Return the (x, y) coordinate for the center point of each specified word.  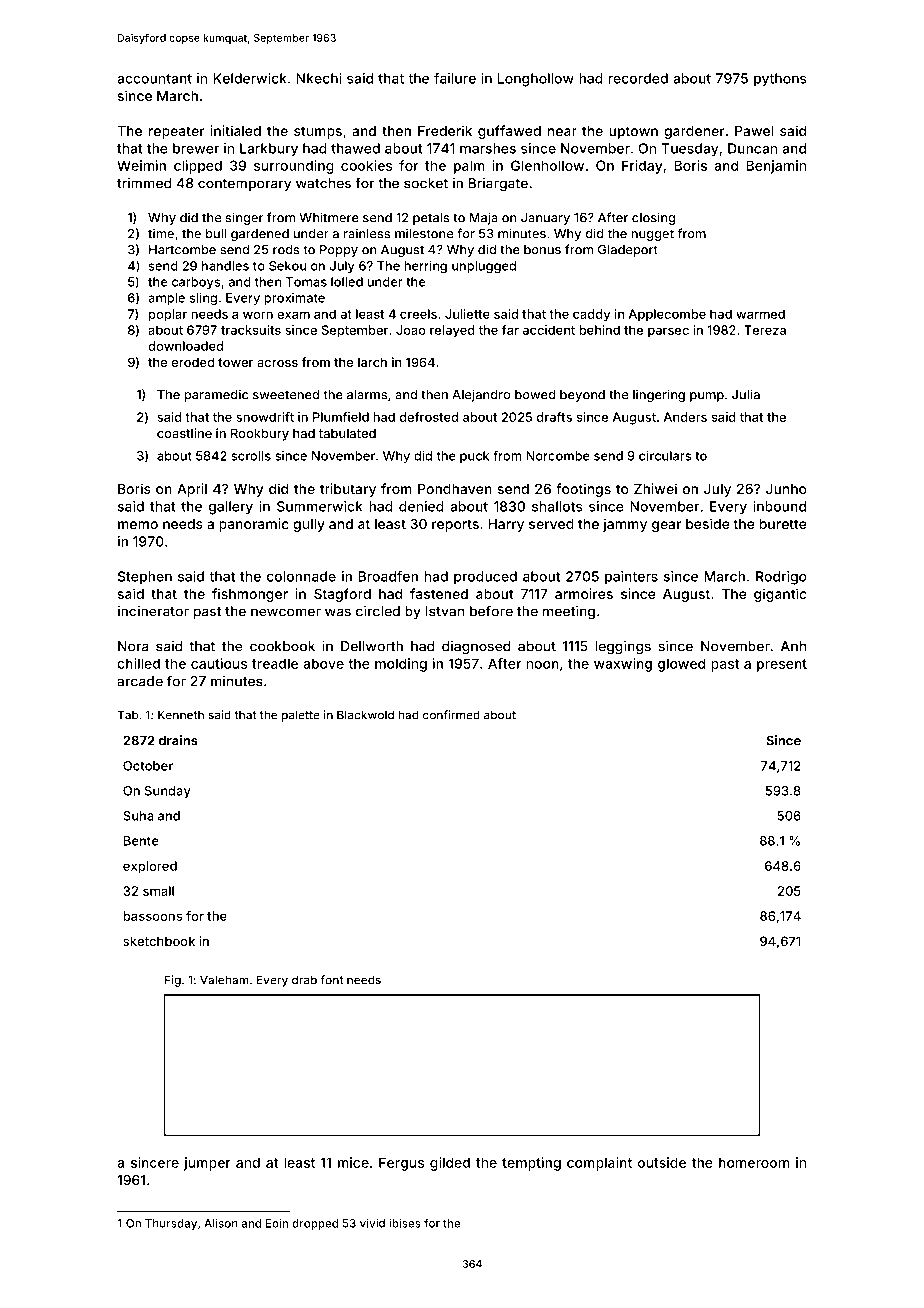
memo (138, 525)
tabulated (347, 433)
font (331, 980)
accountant (154, 79)
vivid (372, 1223)
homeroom (754, 1162)
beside (708, 523)
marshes (488, 148)
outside (662, 1162)
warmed (760, 314)
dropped (315, 1224)
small (158, 891)
